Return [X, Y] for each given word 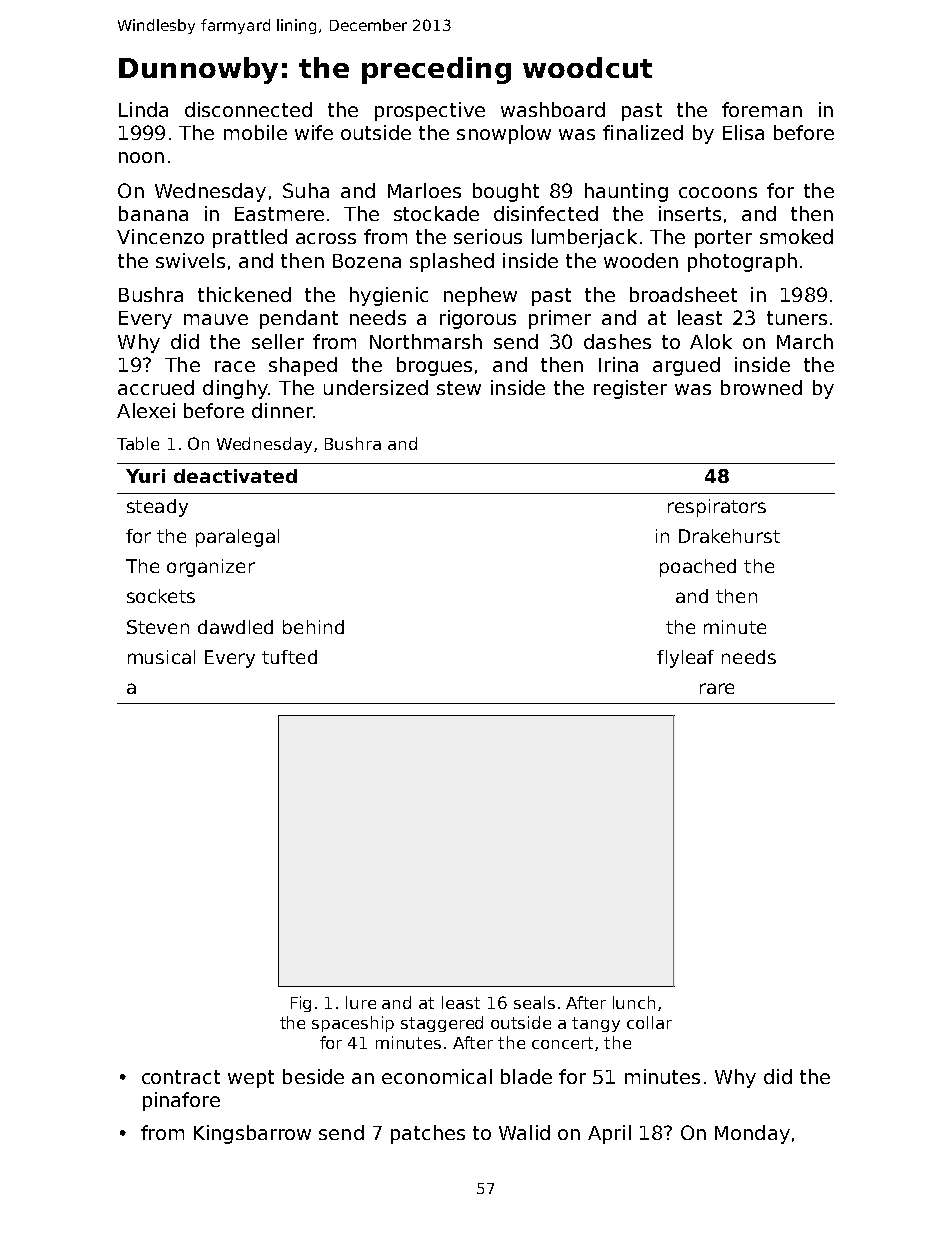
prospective [430, 111]
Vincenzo [160, 236]
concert [562, 1043]
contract [181, 1077]
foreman [762, 109]
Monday [752, 1134]
